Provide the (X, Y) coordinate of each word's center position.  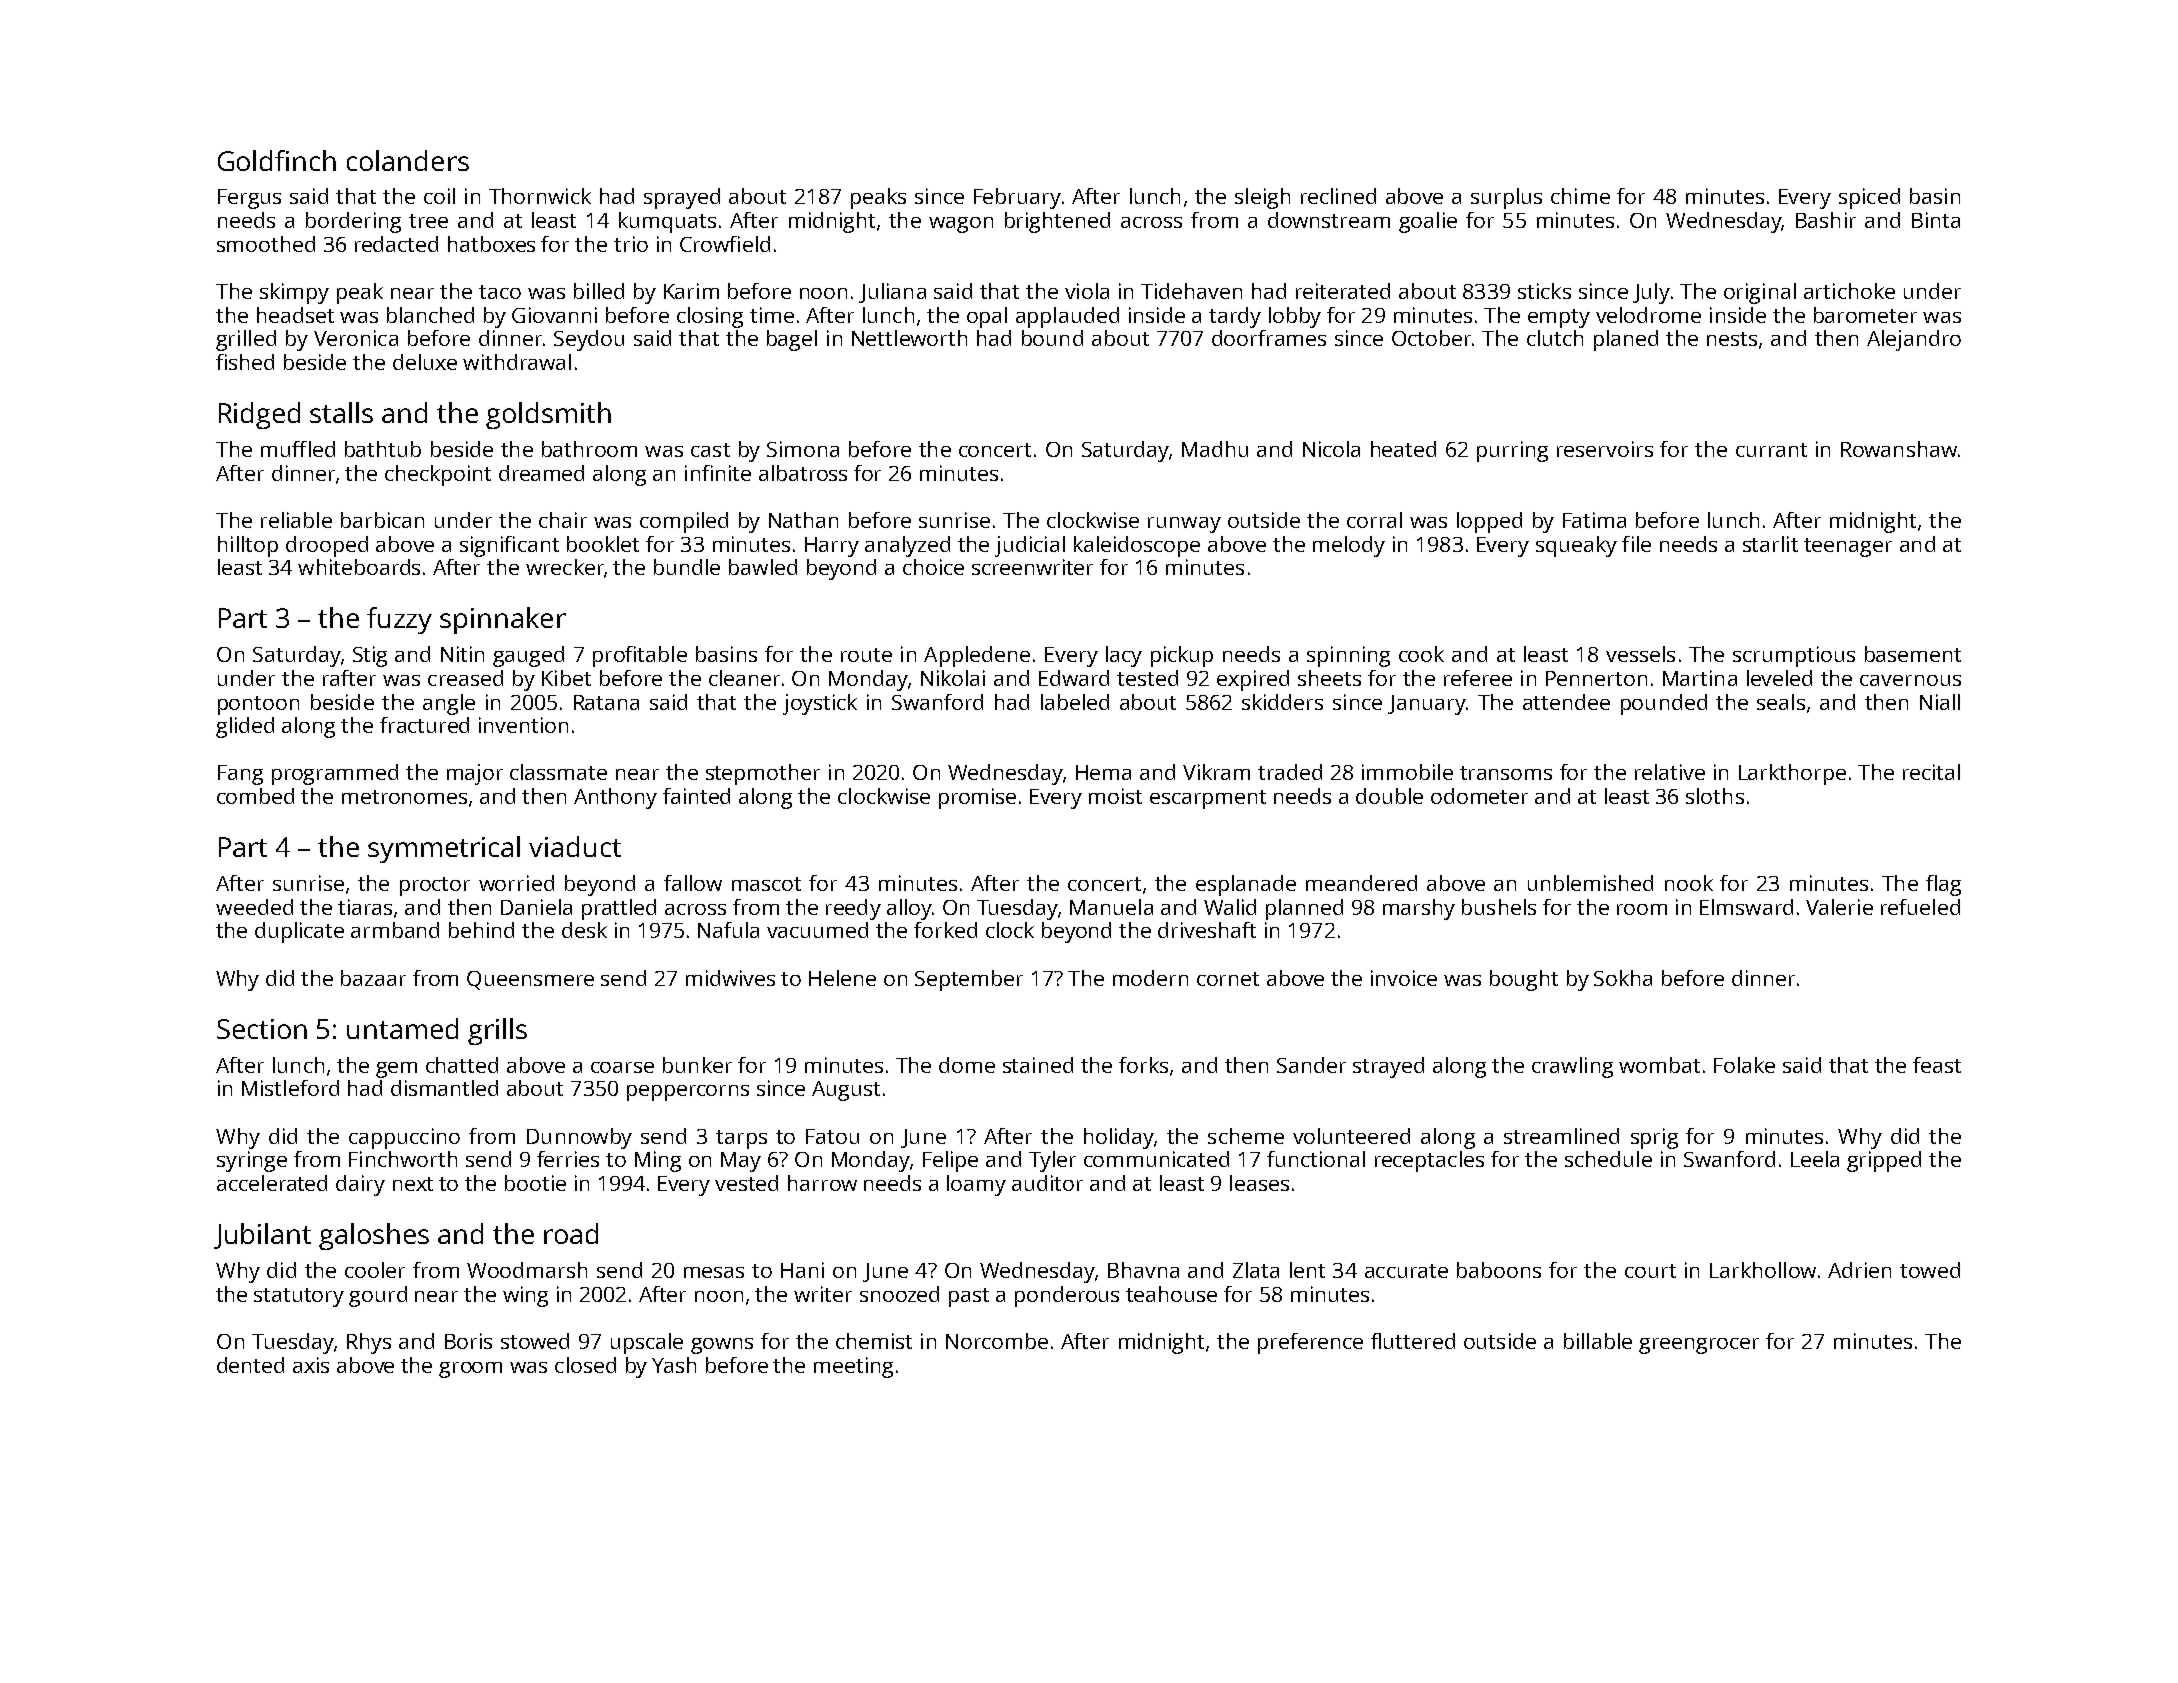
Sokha (1623, 978)
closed (585, 1365)
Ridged (259, 415)
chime (1580, 196)
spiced (1869, 198)
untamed (402, 1028)
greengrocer (1699, 1346)
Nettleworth (909, 338)
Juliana (892, 293)
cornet (1228, 979)
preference (1310, 1343)
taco (500, 292)
